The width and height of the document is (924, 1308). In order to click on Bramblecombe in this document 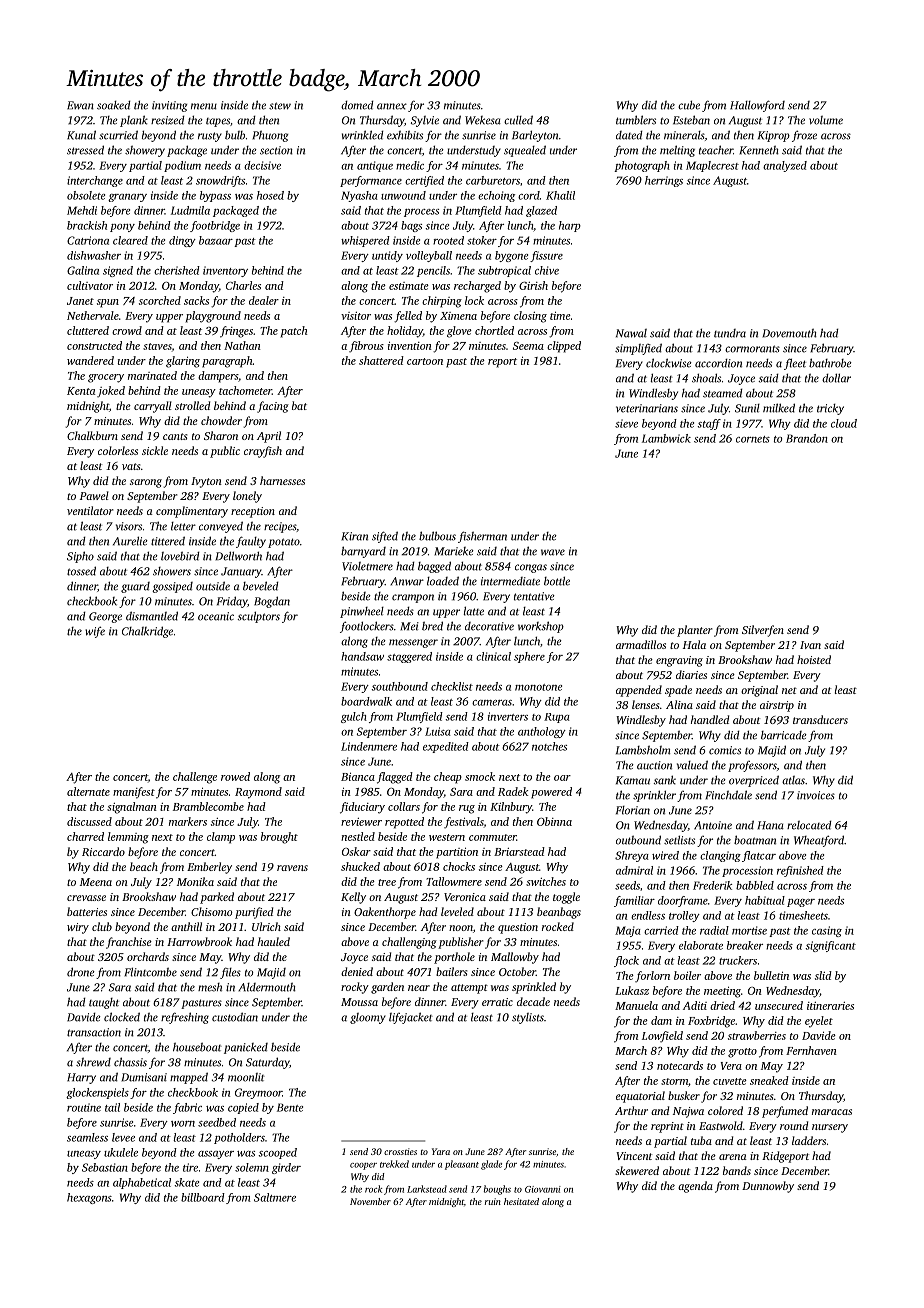, I will do `click(208, 806)`.
